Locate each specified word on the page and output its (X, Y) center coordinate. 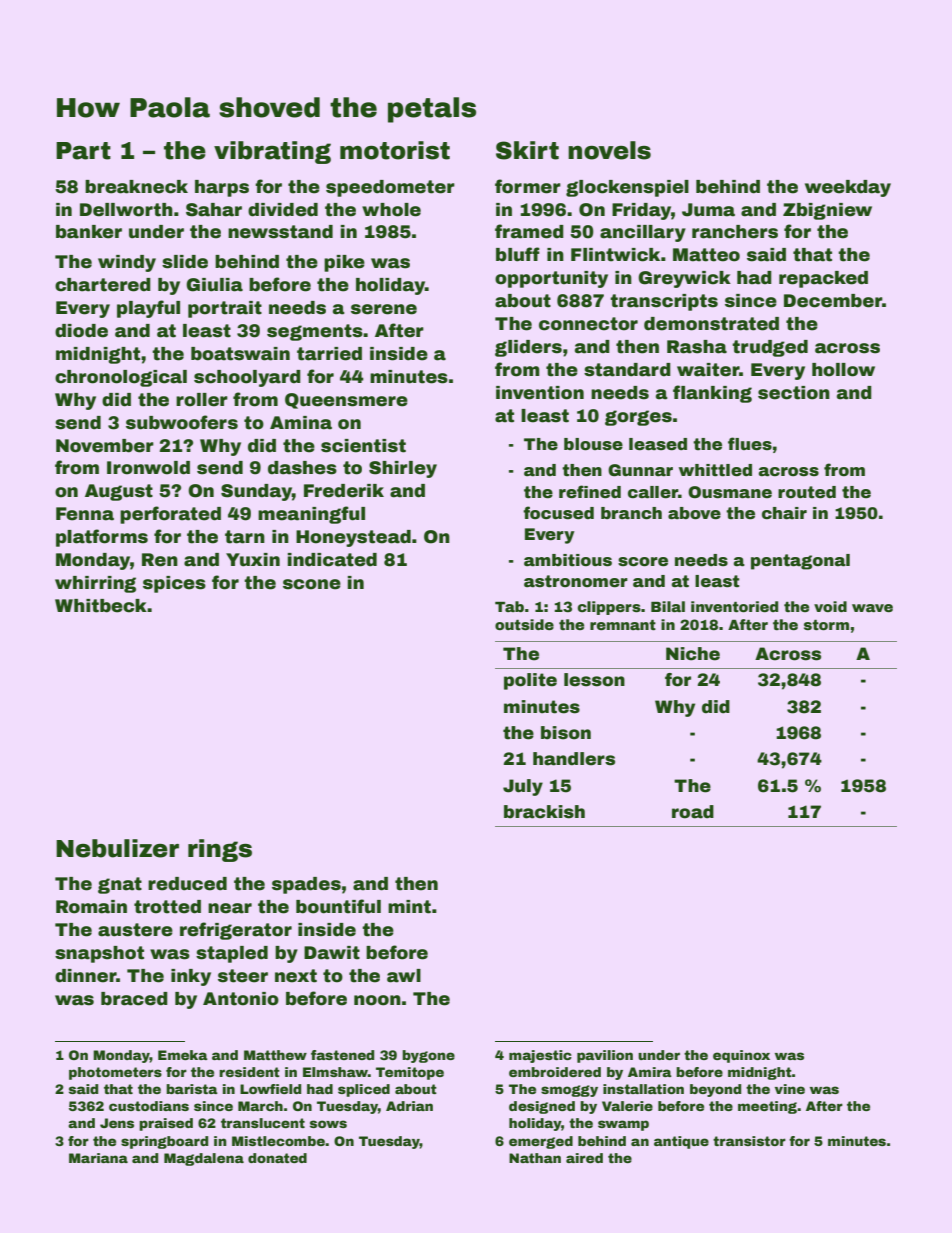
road (693, 812)
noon (377, 1000)
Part (83, 151)
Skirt (527, 150)
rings (220, 850)
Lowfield (270, 1089)
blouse (593, 444)
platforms (102, 538)
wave (872, 608)
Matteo (706, 255)
